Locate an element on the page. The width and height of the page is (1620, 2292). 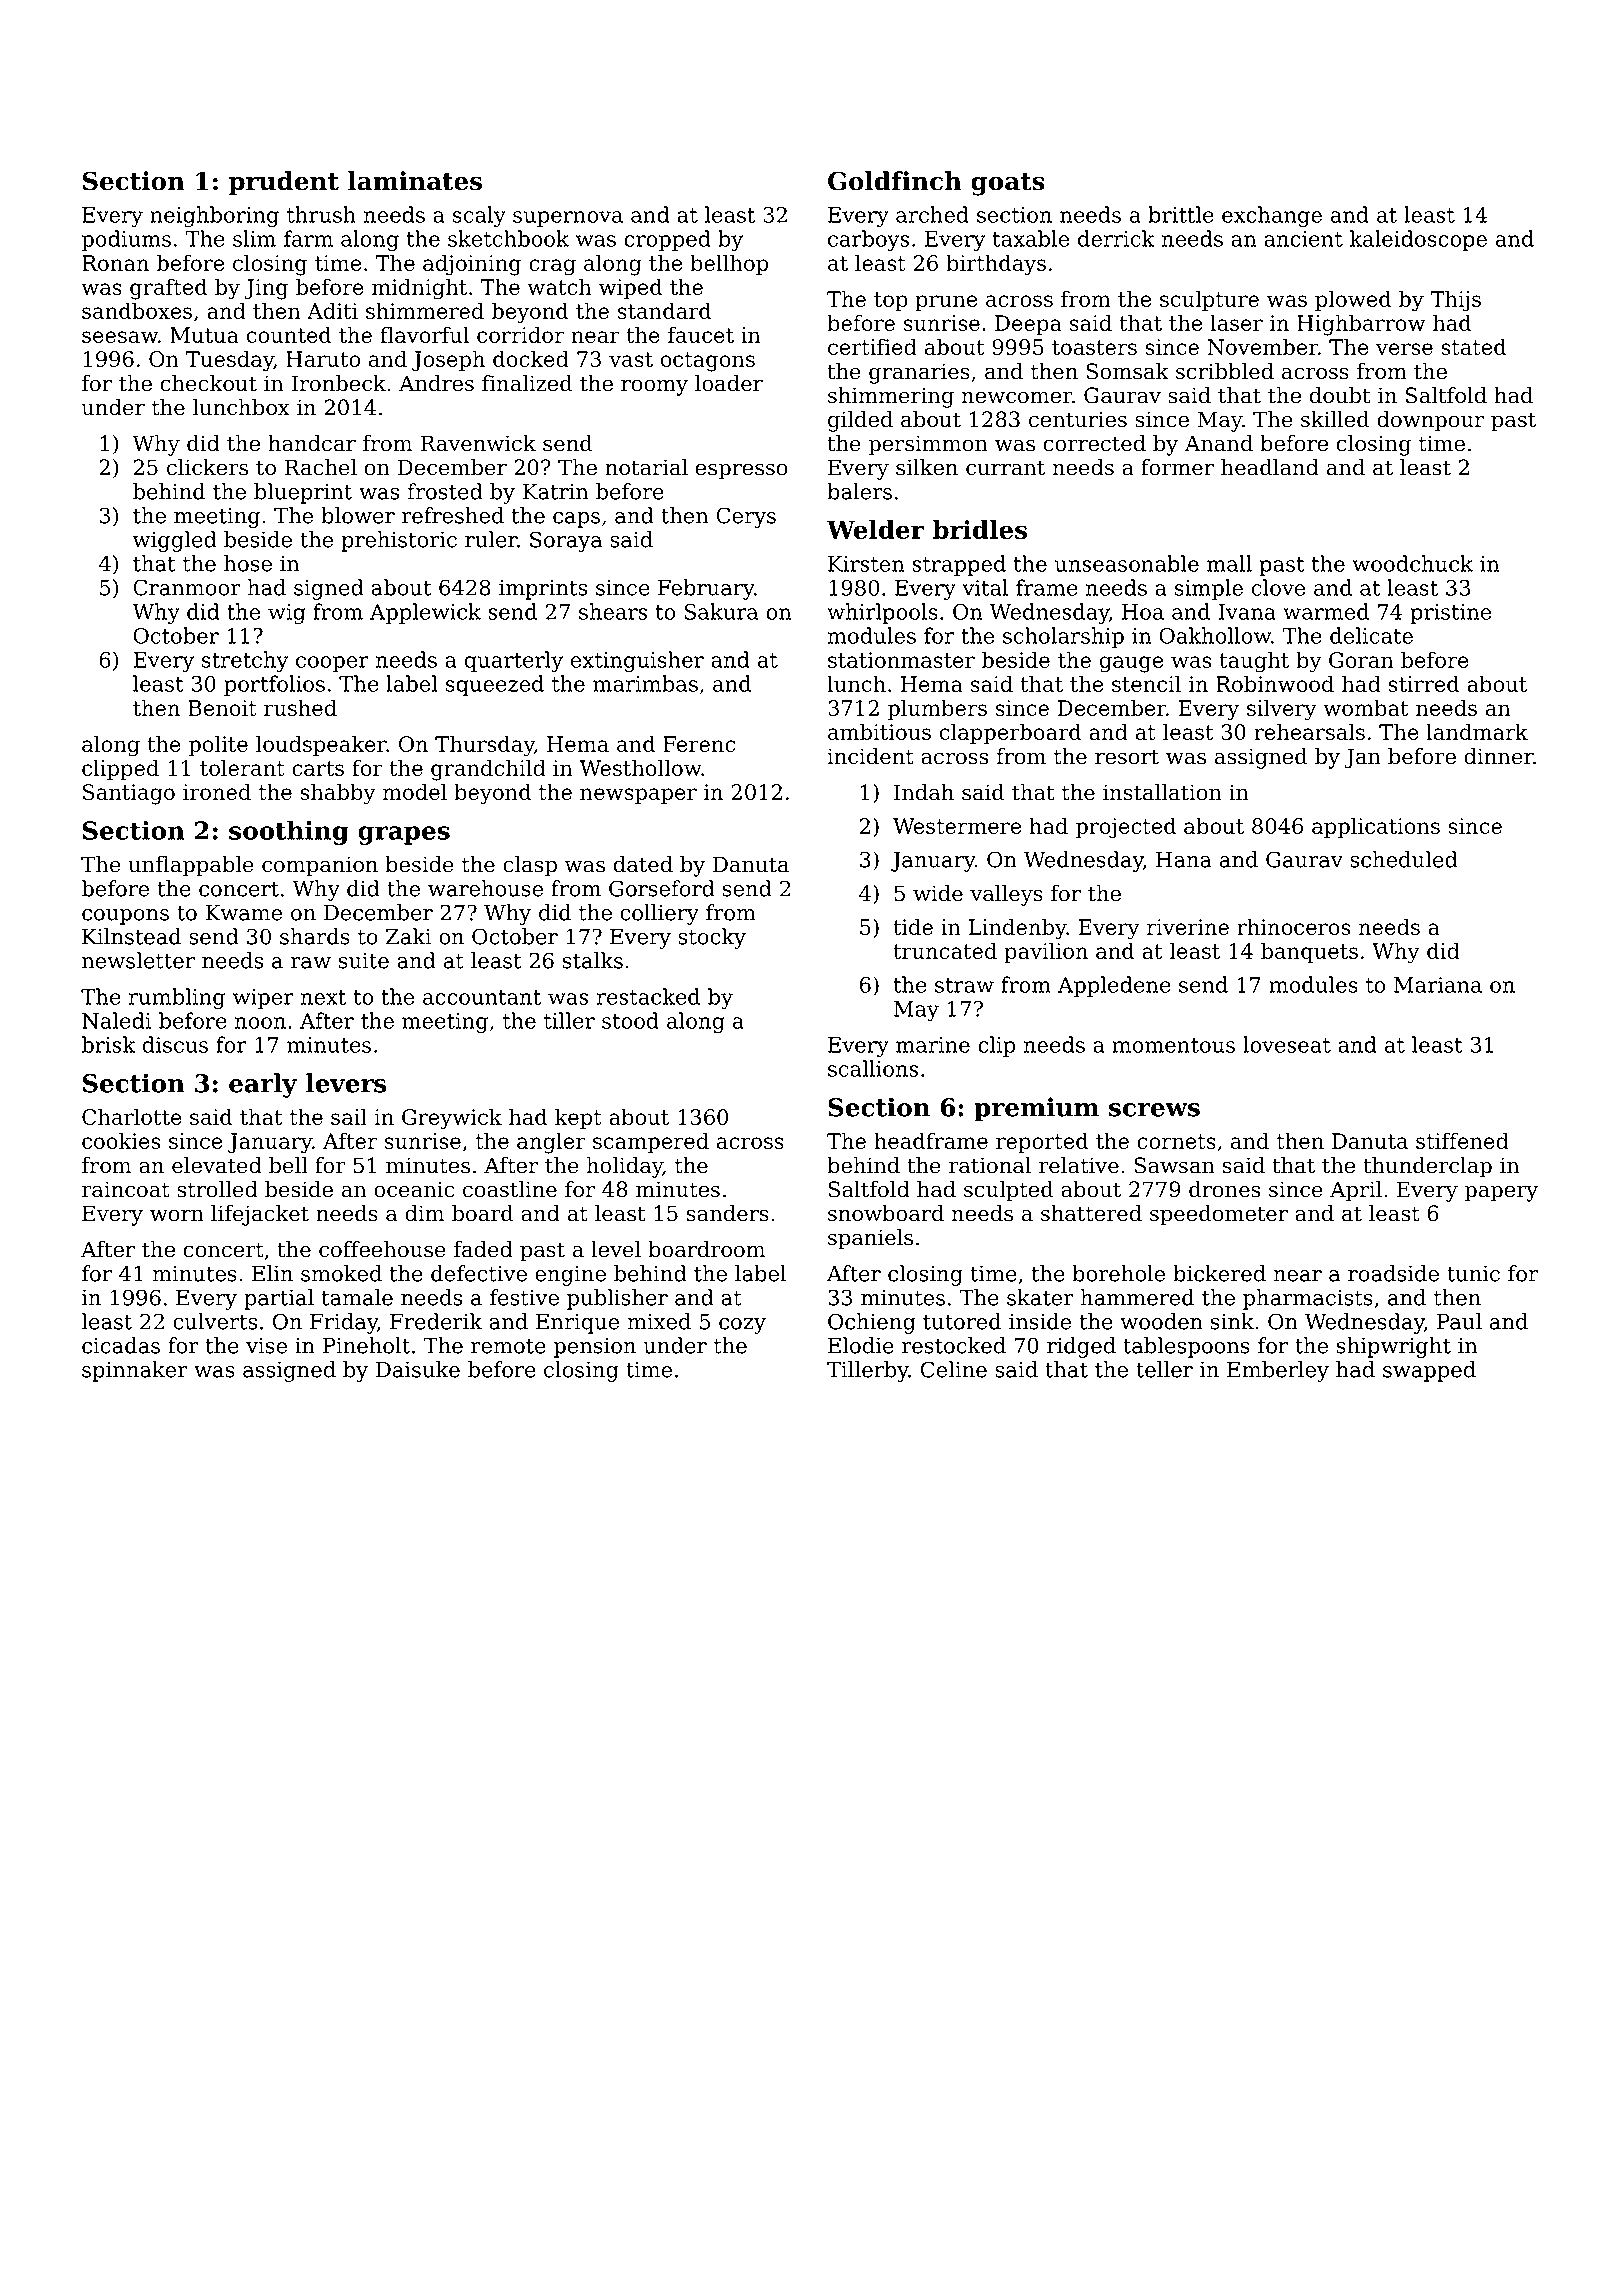
Frederik is located at coordinates (436, 1321).
